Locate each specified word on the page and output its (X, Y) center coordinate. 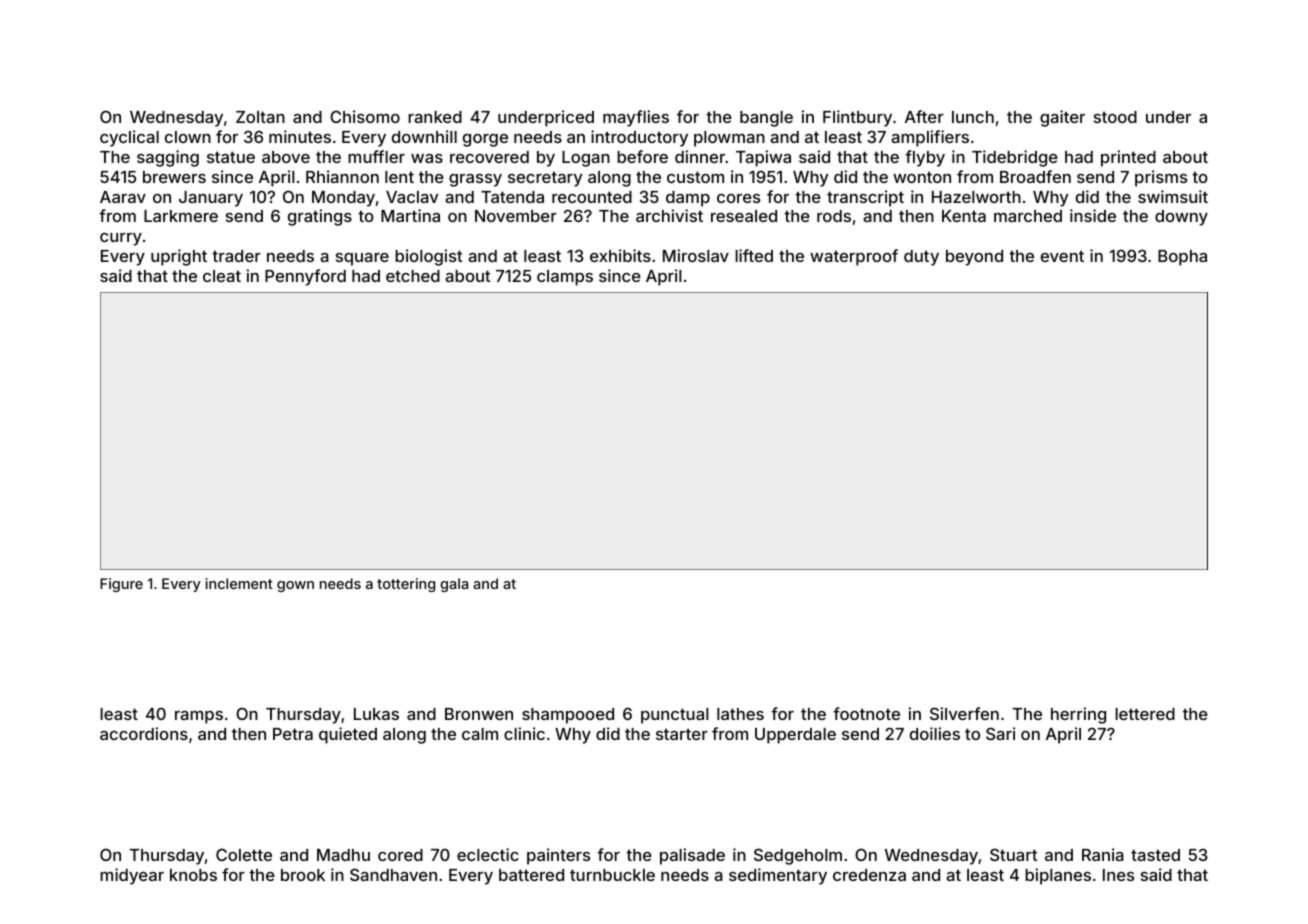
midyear (132, 876)
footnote (866, 713)
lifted (754, 255)
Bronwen (479, 714)
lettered (1145, 714)
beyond (974, 258)
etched (413, 276)
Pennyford (305, 277)
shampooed (568, 716)
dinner (700, 156)
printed (1128, 158)
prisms (1161, 178)
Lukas (376, 714)
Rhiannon (342, 176)
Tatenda (512, 197)
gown (295, 586)
